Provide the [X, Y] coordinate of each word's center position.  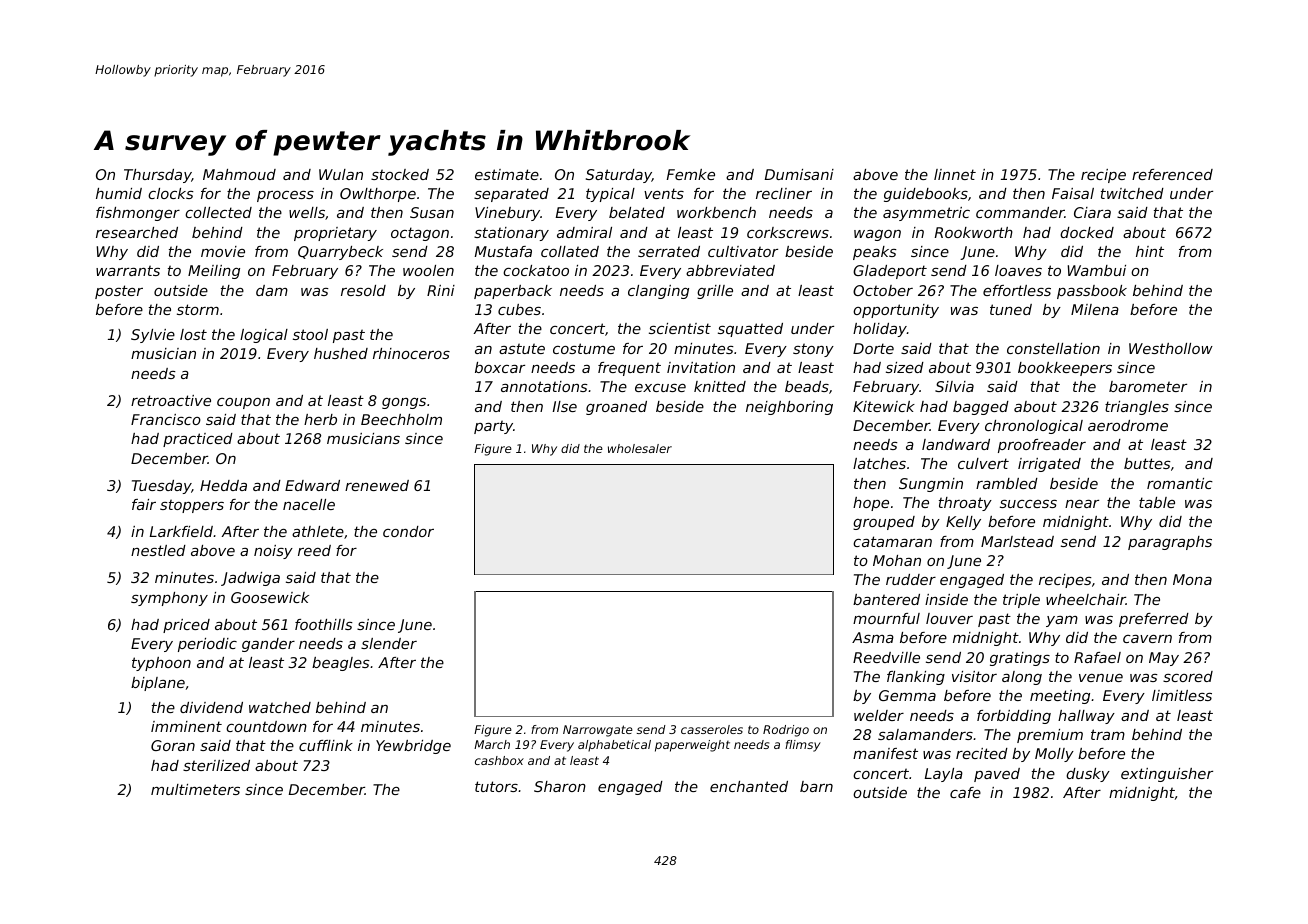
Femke [691, 174]
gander [268, 645]
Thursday [158, 176]
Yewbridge [413, 747]
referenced [1172, 174]
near [1082, 504]
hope [871, 504]
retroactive [171, 400]
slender [389, 643]
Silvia [954, 386]
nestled [158, 550]
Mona [1192, 579]
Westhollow [1171, 348]
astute [522, 348]
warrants [128, 270]
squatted [750, 330]
